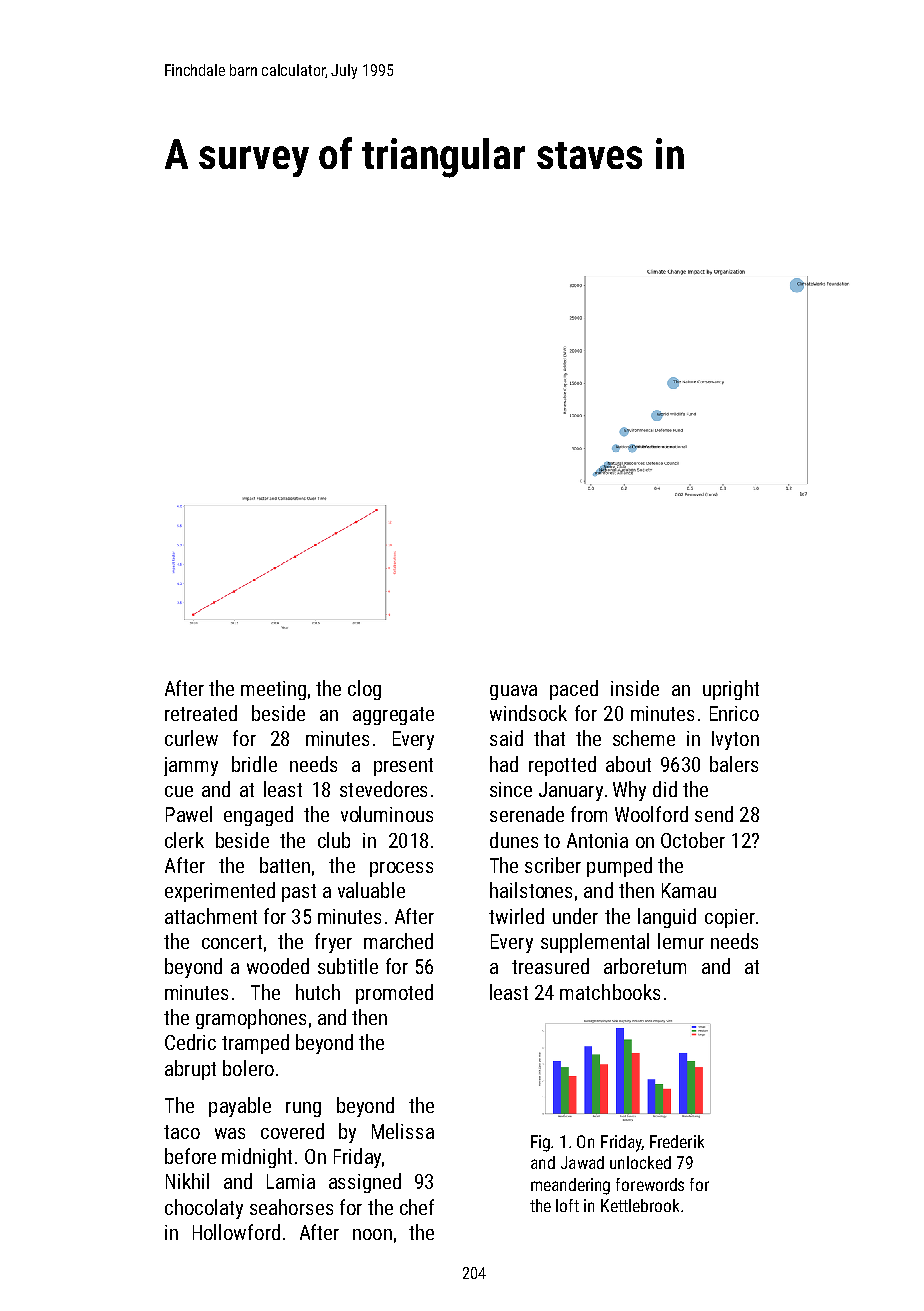  Describe the element at coordinates (318, 992) in the screenshot. I see `hutch` at that location.
